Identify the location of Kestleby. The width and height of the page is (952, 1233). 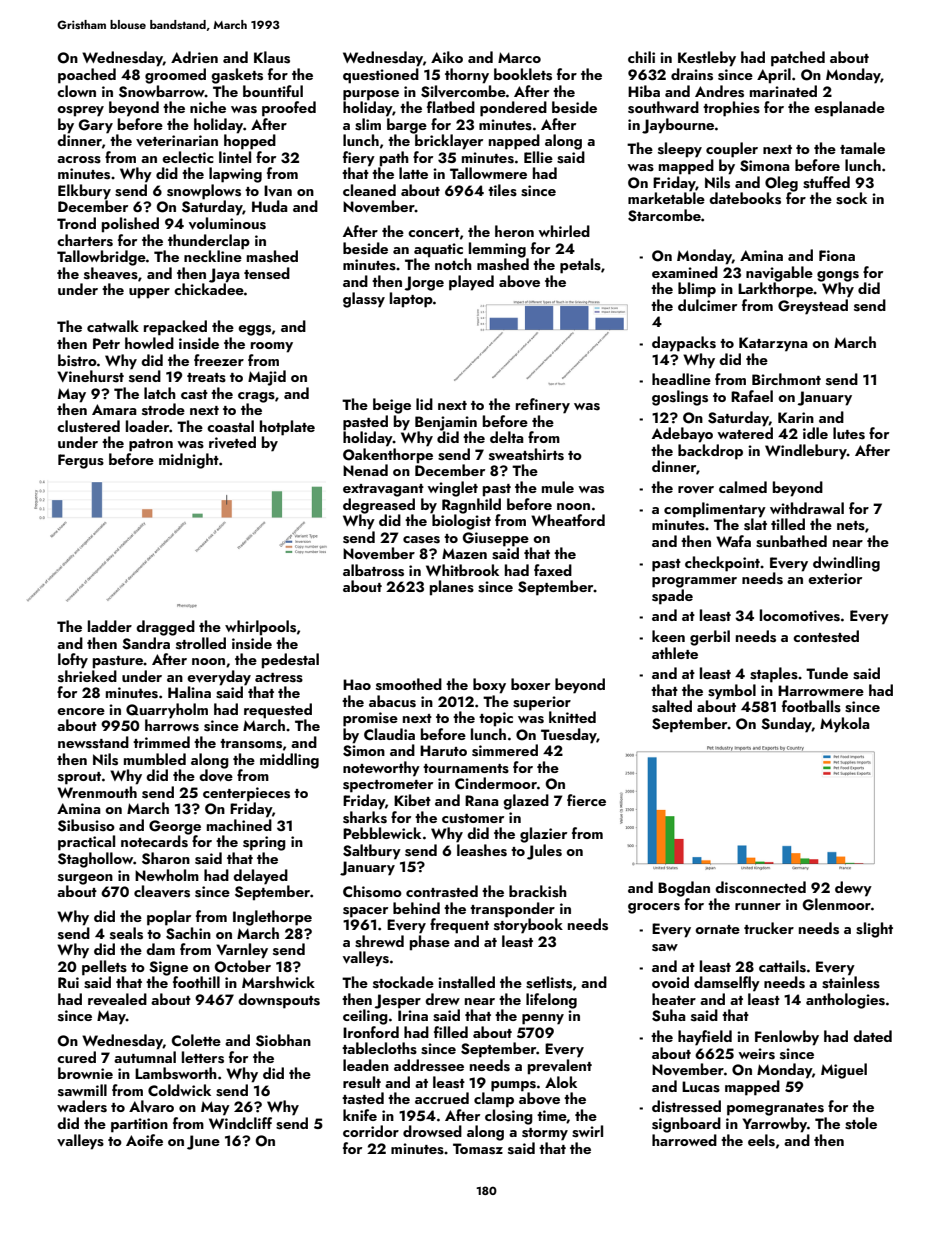
(707, 59).
